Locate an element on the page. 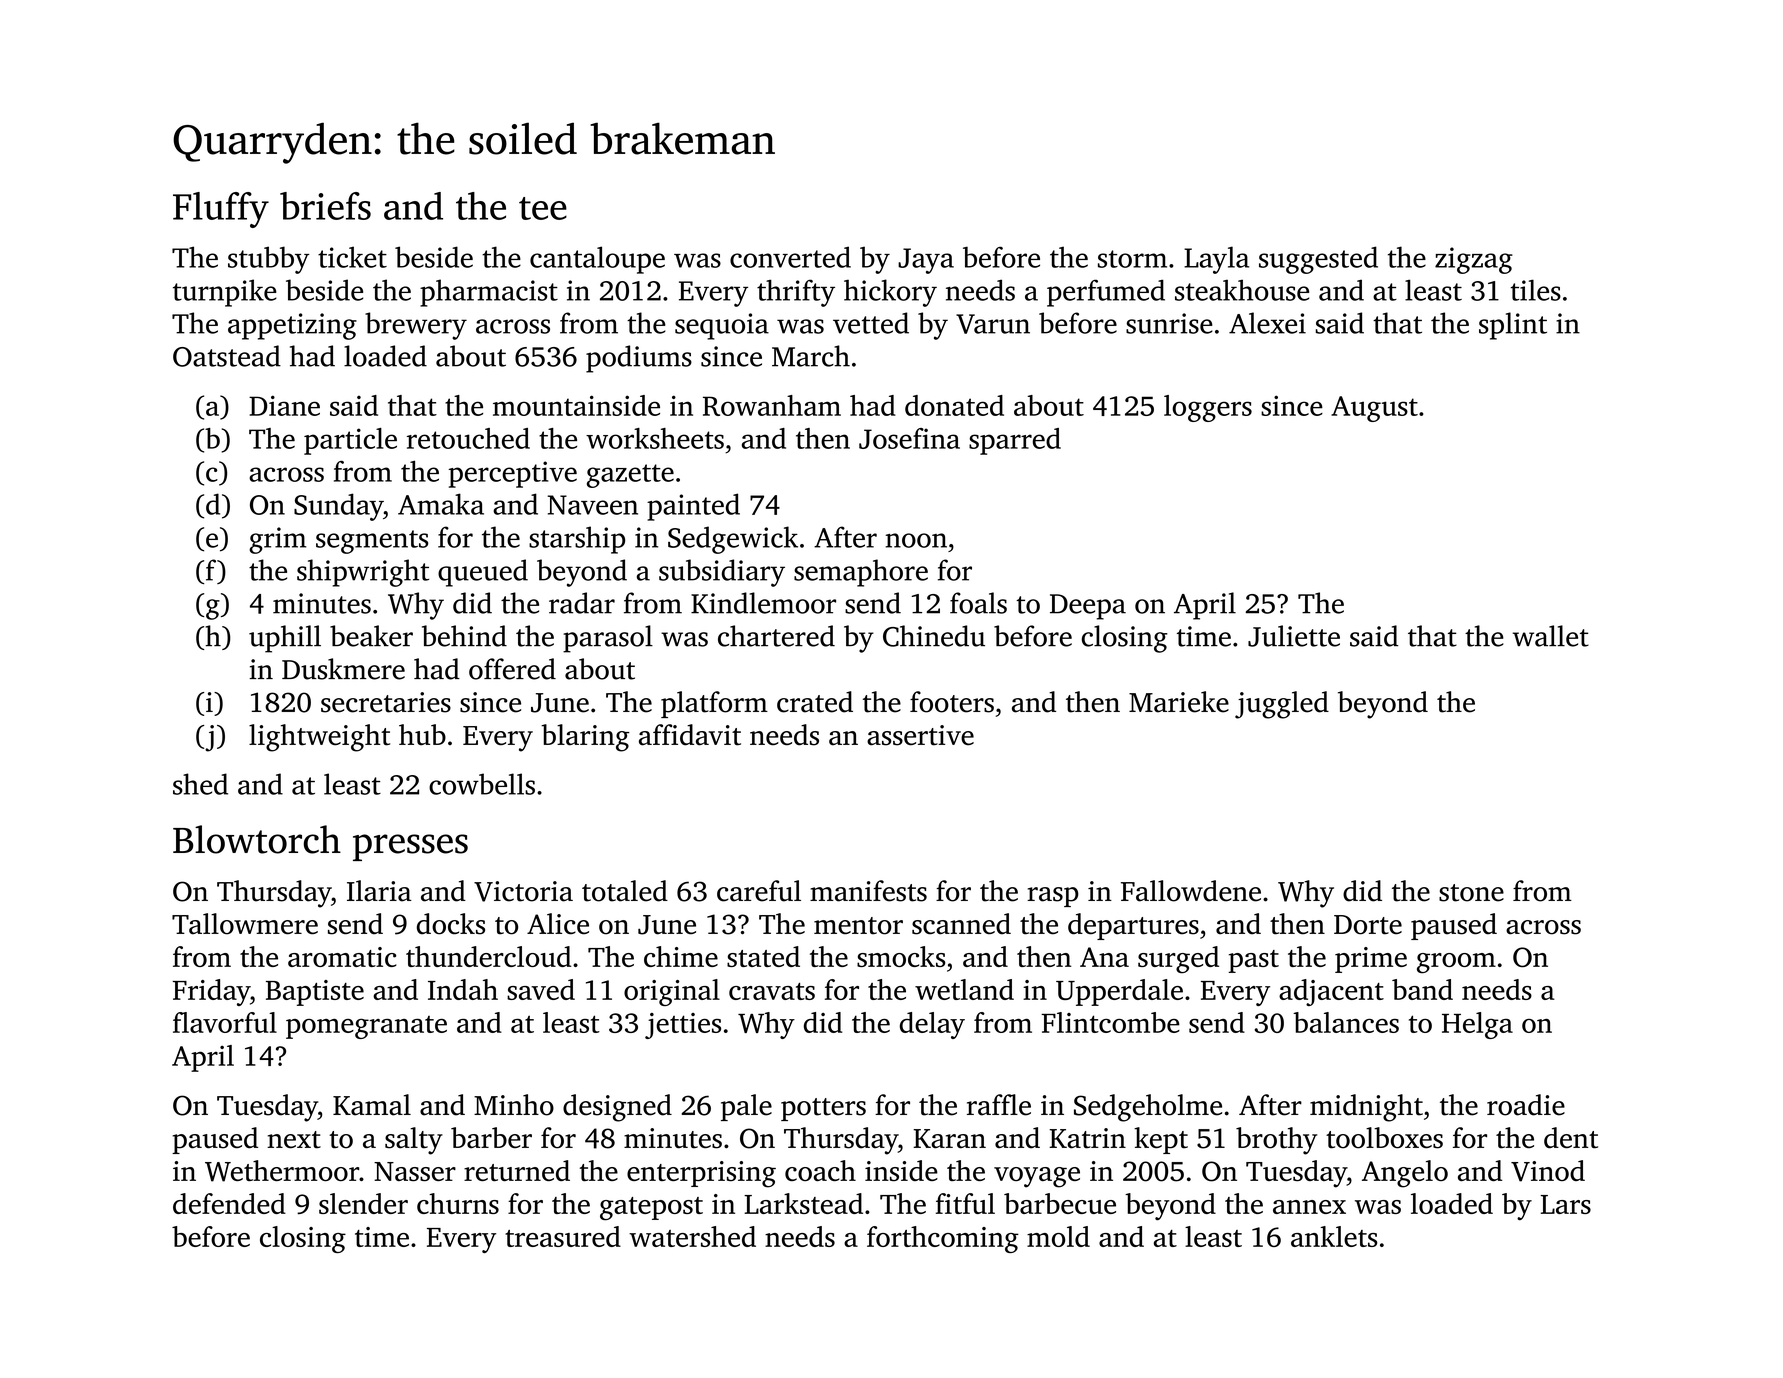 This page has height=1378, width=1783. behind is located at coordinates (464, 636).
